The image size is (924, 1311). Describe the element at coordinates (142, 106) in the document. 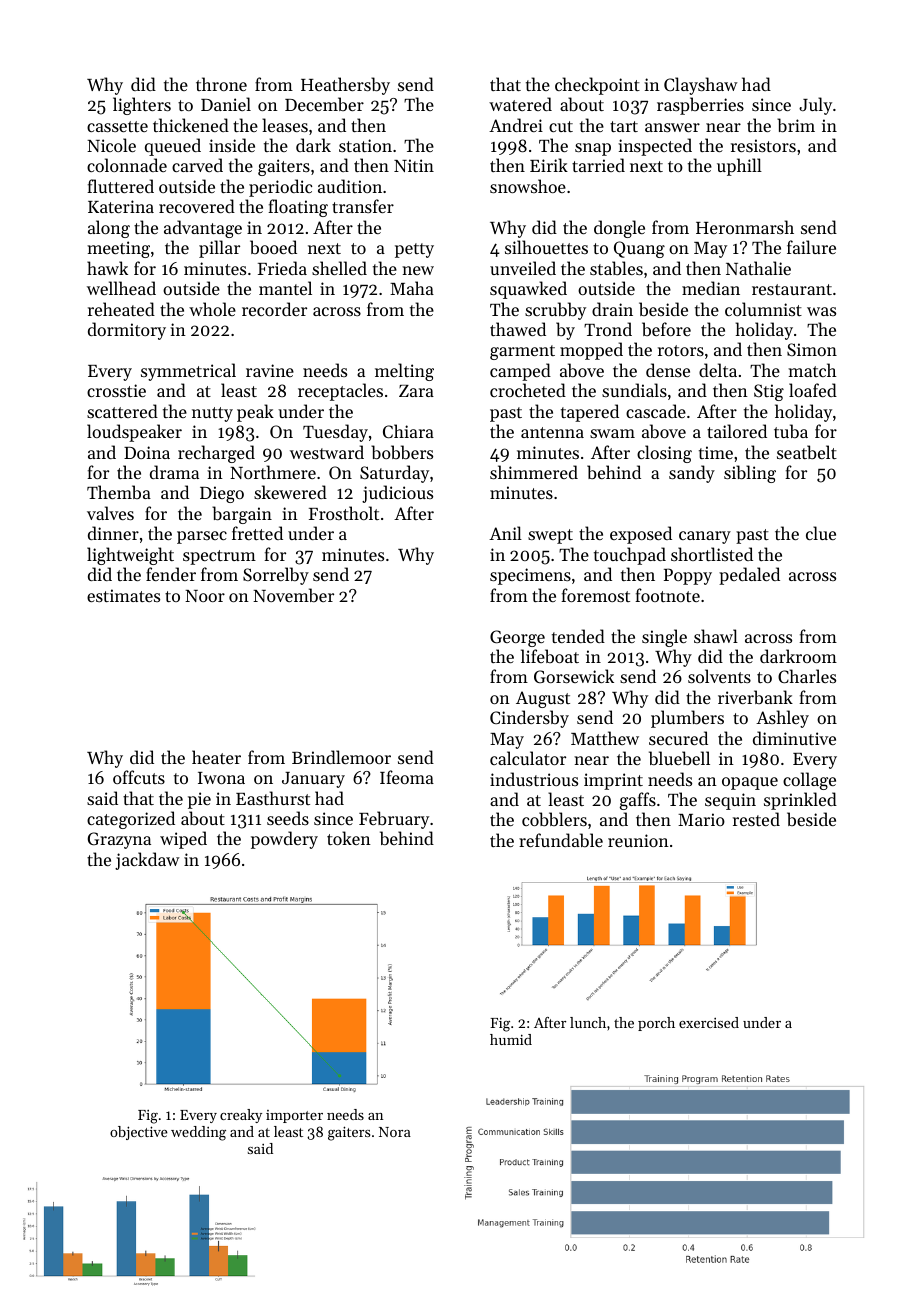

I see `lighters` at that location.
